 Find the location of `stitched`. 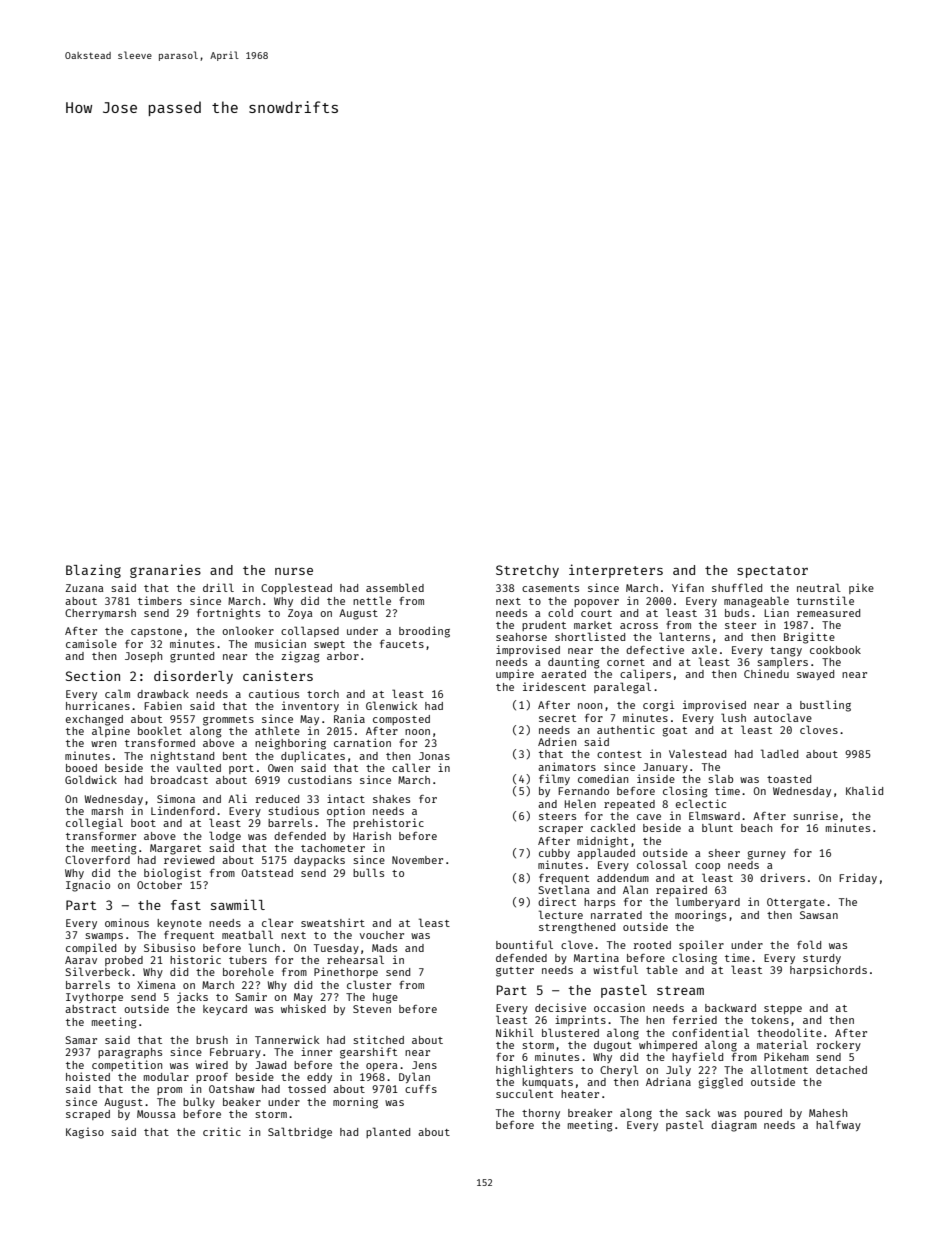

stitched is located at coordinates (378, 1039).
